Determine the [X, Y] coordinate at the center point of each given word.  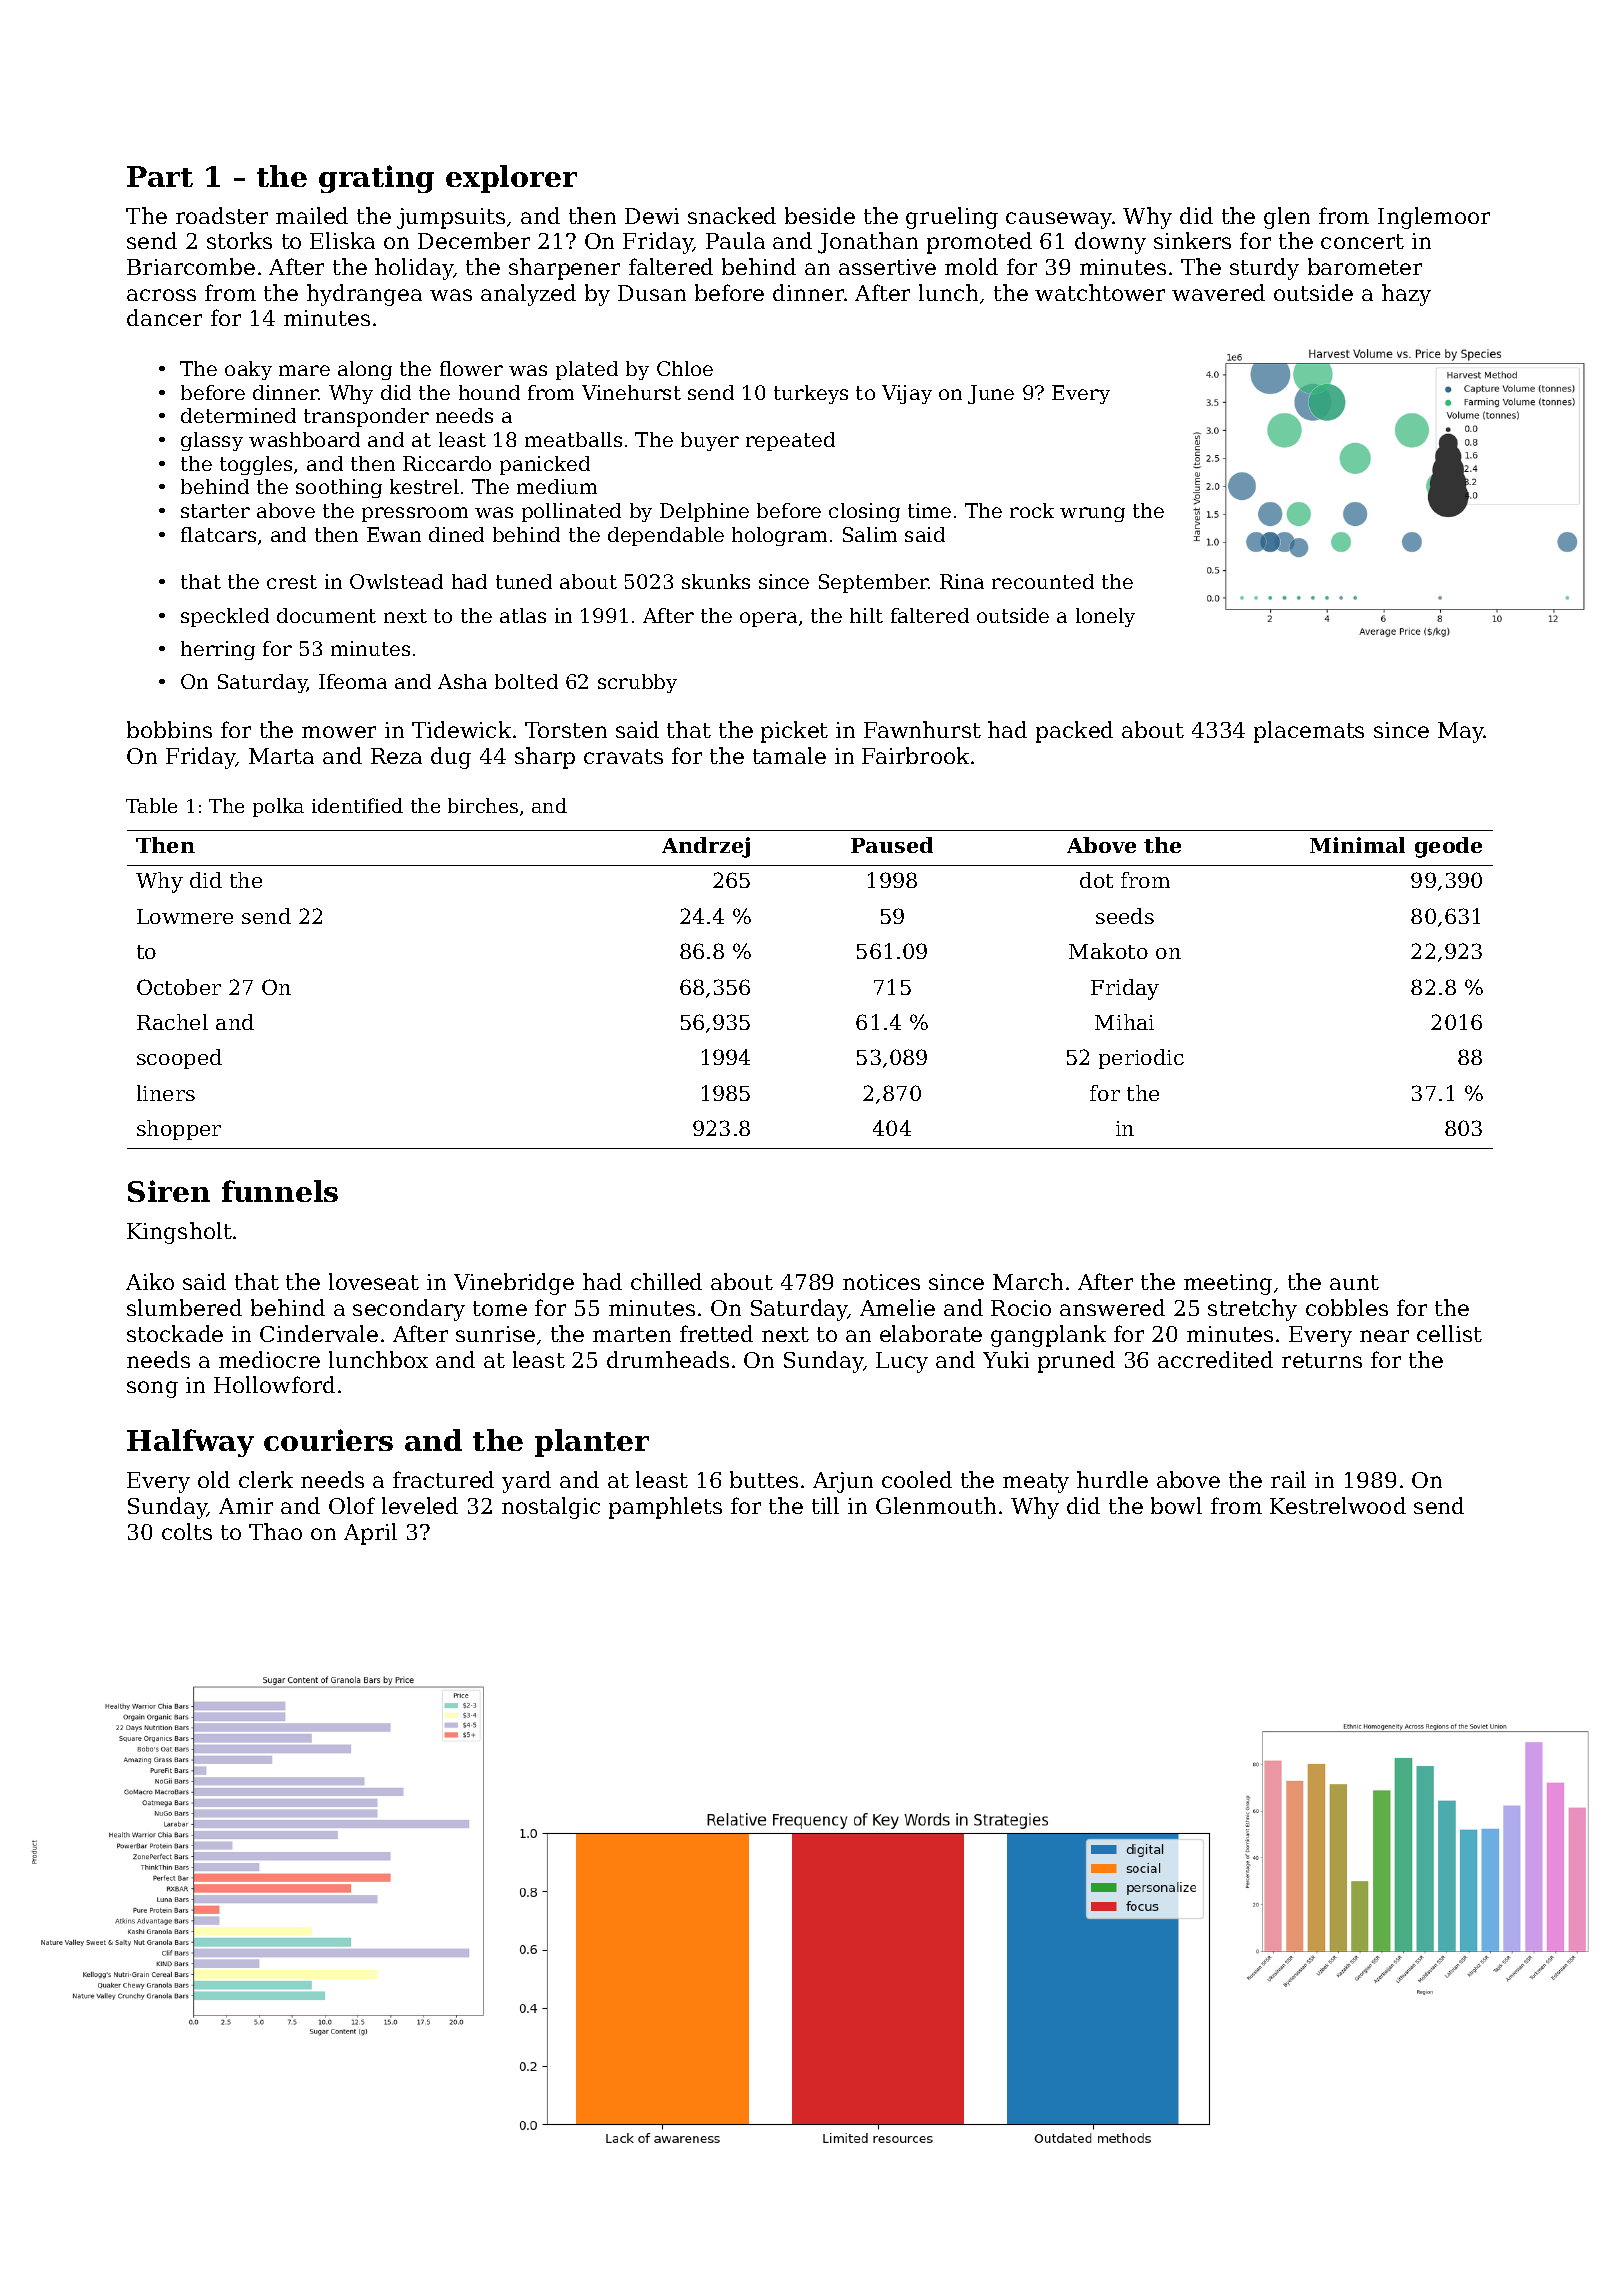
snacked [732, 215]
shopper [179, 1130]
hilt [866, 615]
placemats [1309, 732]
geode [1448, 847]
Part [160, 176]
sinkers [1192, 240]
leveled [420, 1505]
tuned [524, 581]
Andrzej [706, 847]
